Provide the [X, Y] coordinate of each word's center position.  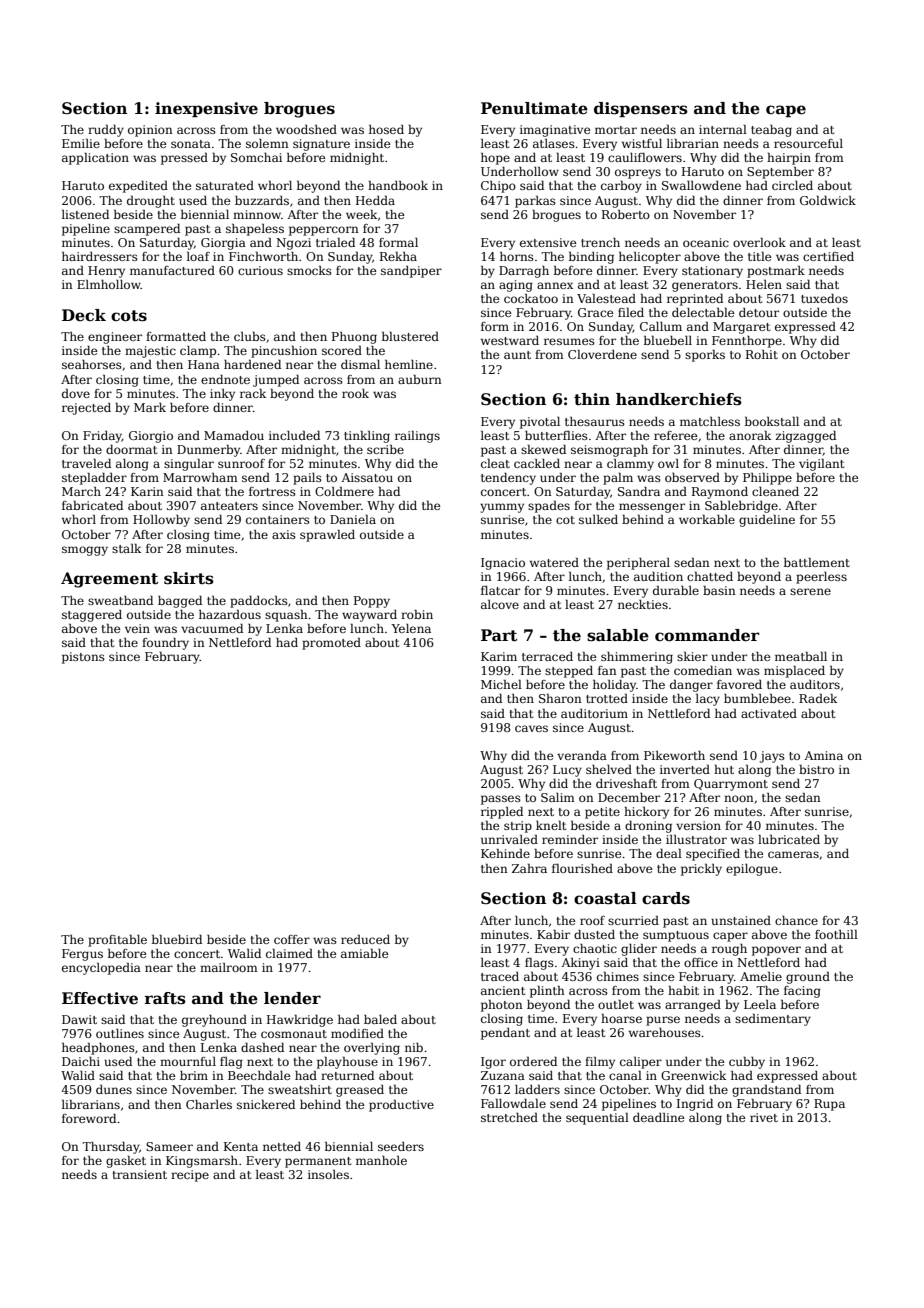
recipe [190, 1176]
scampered [147, 230]
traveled [86, 463]
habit [683, 990]
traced [500, 976]
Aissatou [367, 477]
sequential [597, 1119]
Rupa [829, 1105]
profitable [117, 941]
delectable [703, 312]
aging [516, 286]
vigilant [821, 465]
